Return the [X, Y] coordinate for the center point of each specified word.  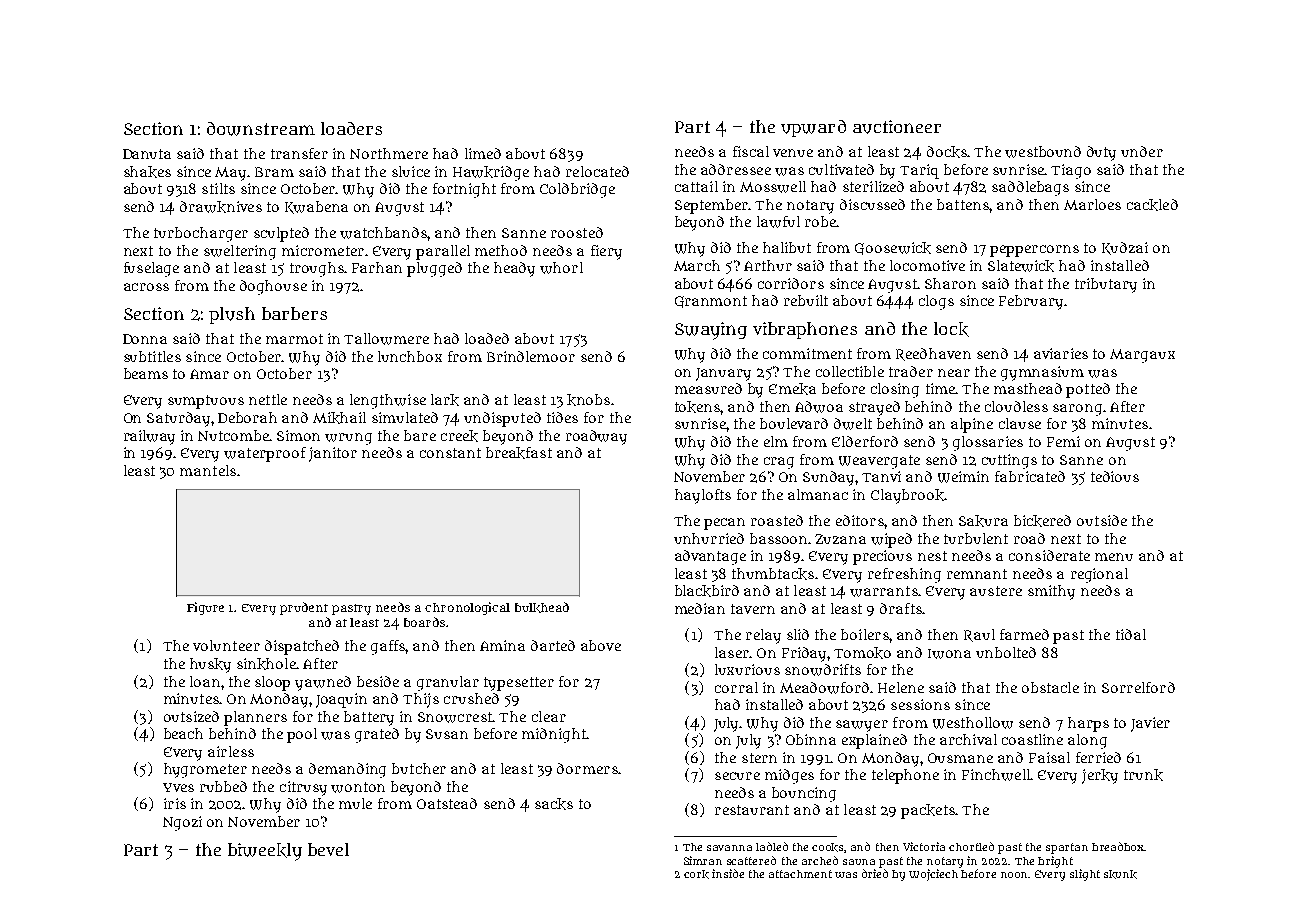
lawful [778, 222]
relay [763, 636]
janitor [333, 454]
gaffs [388, 647]
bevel [328, 849]
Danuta [147, 154]
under [1142, 151]
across [146, 287]
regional [1099, 575]
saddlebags [1030, 188]
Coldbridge [577, 190]
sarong [1077, 410]
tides [562, 417]
